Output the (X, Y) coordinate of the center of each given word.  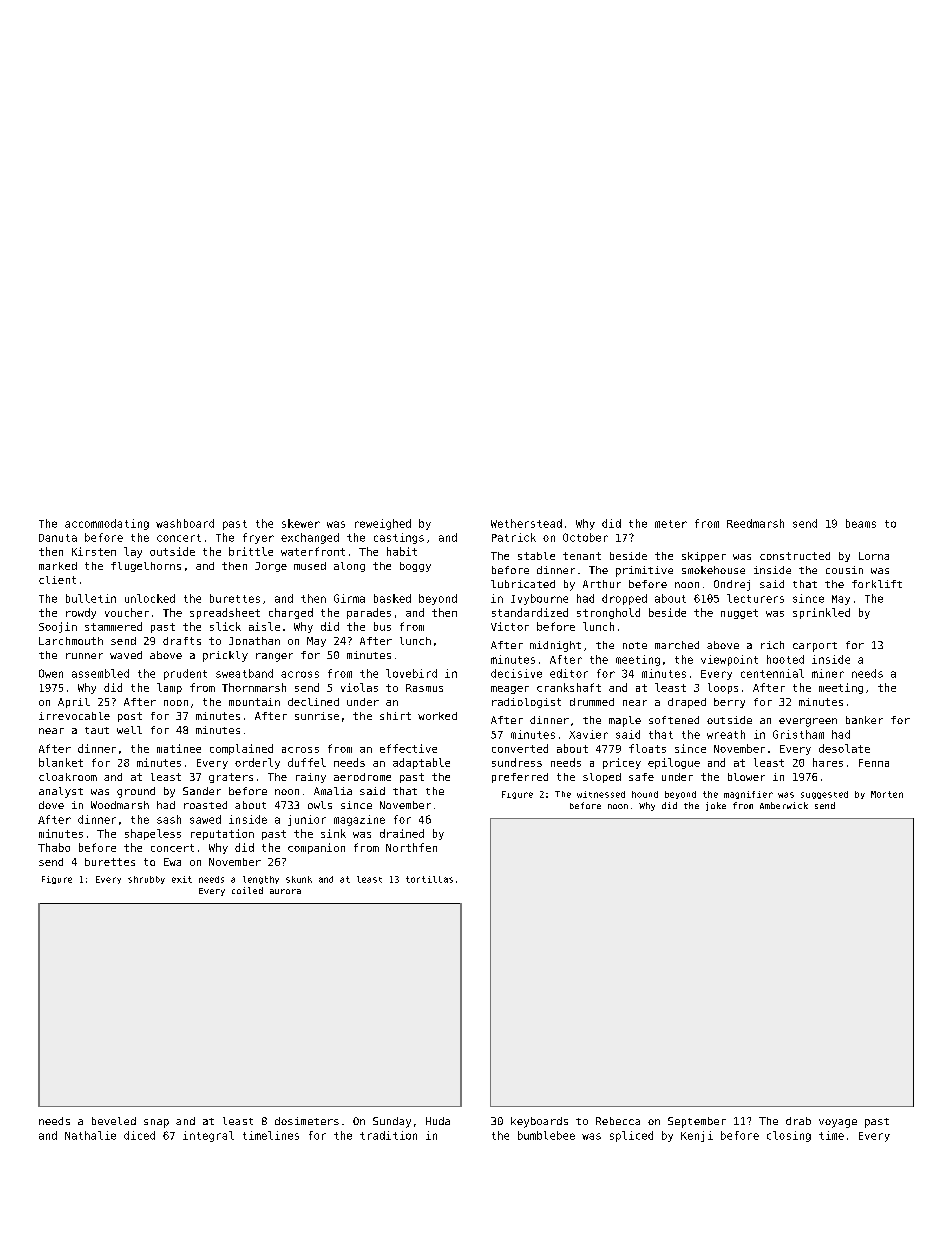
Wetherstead (526, 523)
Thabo (54, 847)
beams (861, 523)
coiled (247, 890)
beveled (114, 1121)
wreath (726, 734)
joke (716, 806)
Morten (887, 794)
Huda (438, 1121)
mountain (254, 702)
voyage (838, 1123)
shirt (395, 716)
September (697, 1122)
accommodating (107, 524)
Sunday (392, 1122)
